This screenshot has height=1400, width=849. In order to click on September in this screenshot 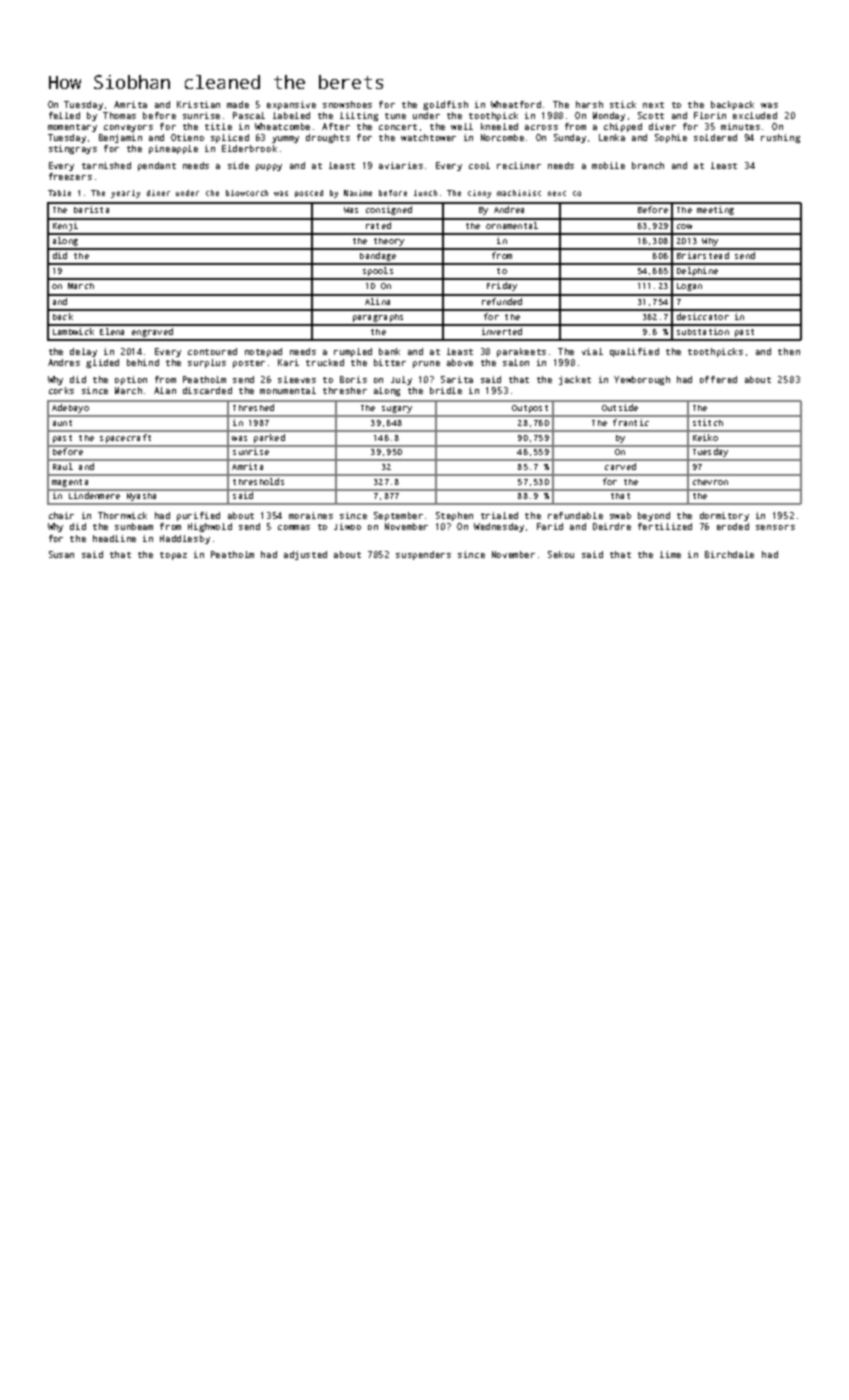, I will do `click(398, 516)`.
